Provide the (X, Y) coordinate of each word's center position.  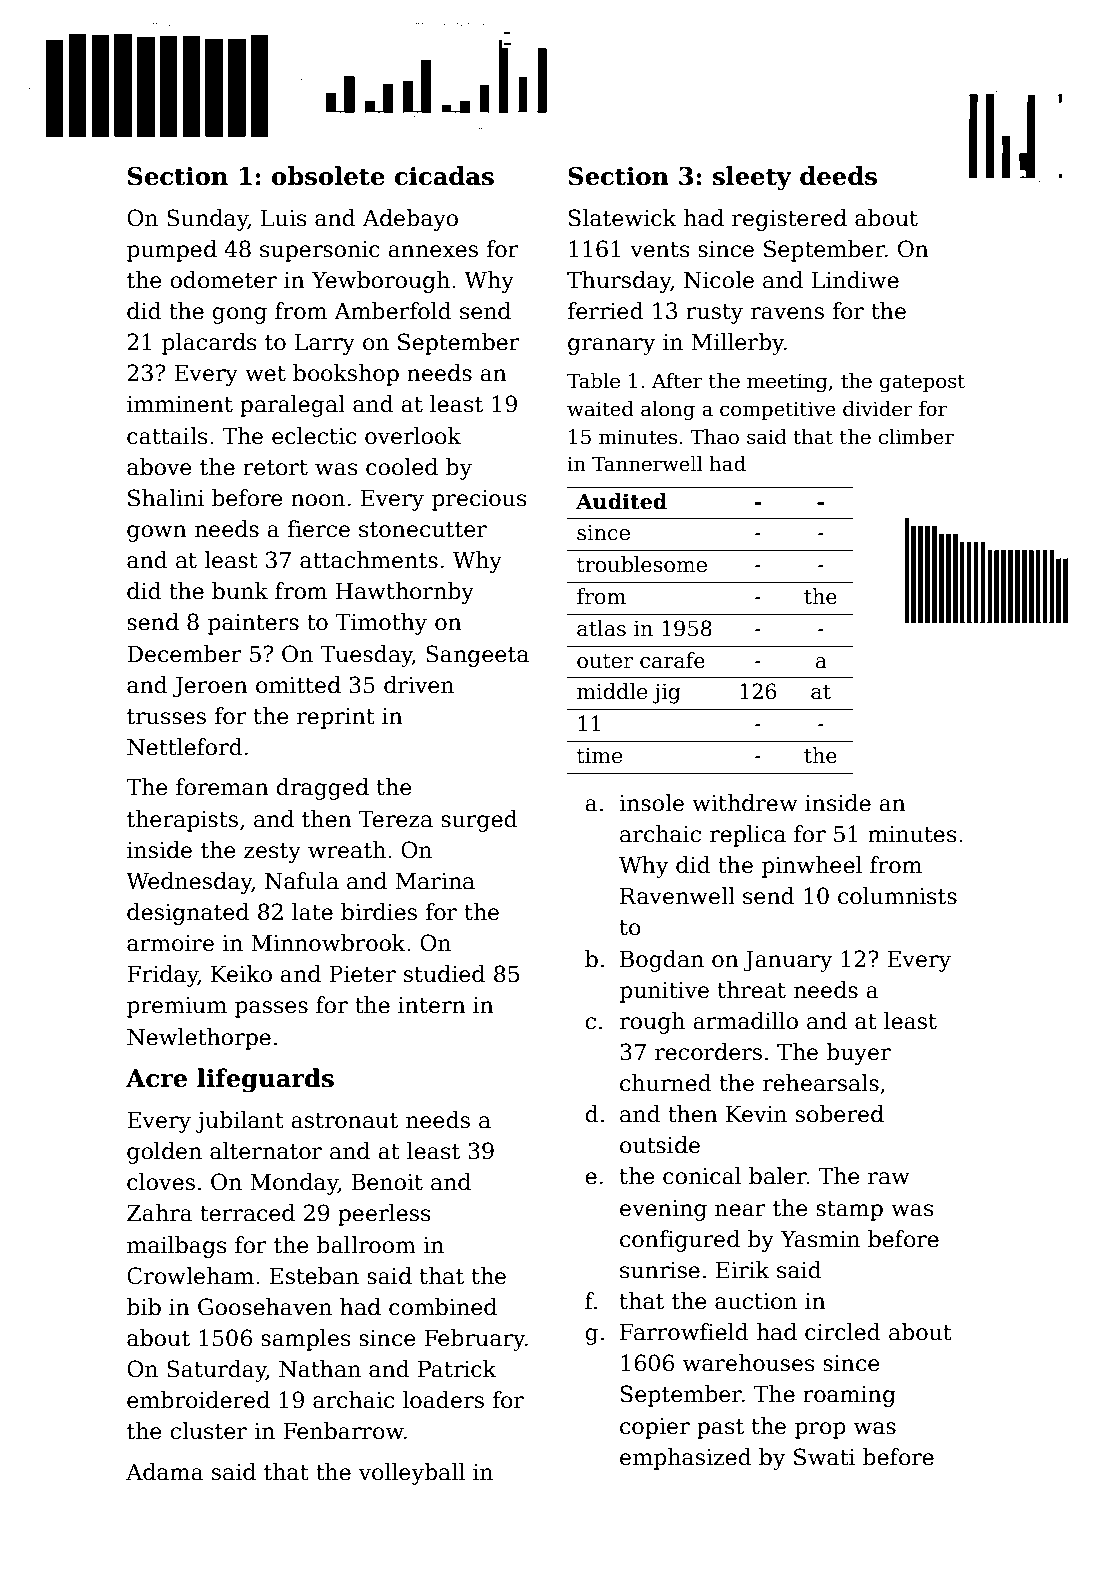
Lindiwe (855, 280)
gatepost (922, 384)
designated (188, 914)
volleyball (411, 1474)
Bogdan (662, 961)
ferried (605, 311)
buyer (858, 1054)
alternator (266, 1151)
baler (778, 1176)
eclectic (314, 436)
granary (612, 346)
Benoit (387, 1182)
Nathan (320, 1369)
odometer (223, 280)
